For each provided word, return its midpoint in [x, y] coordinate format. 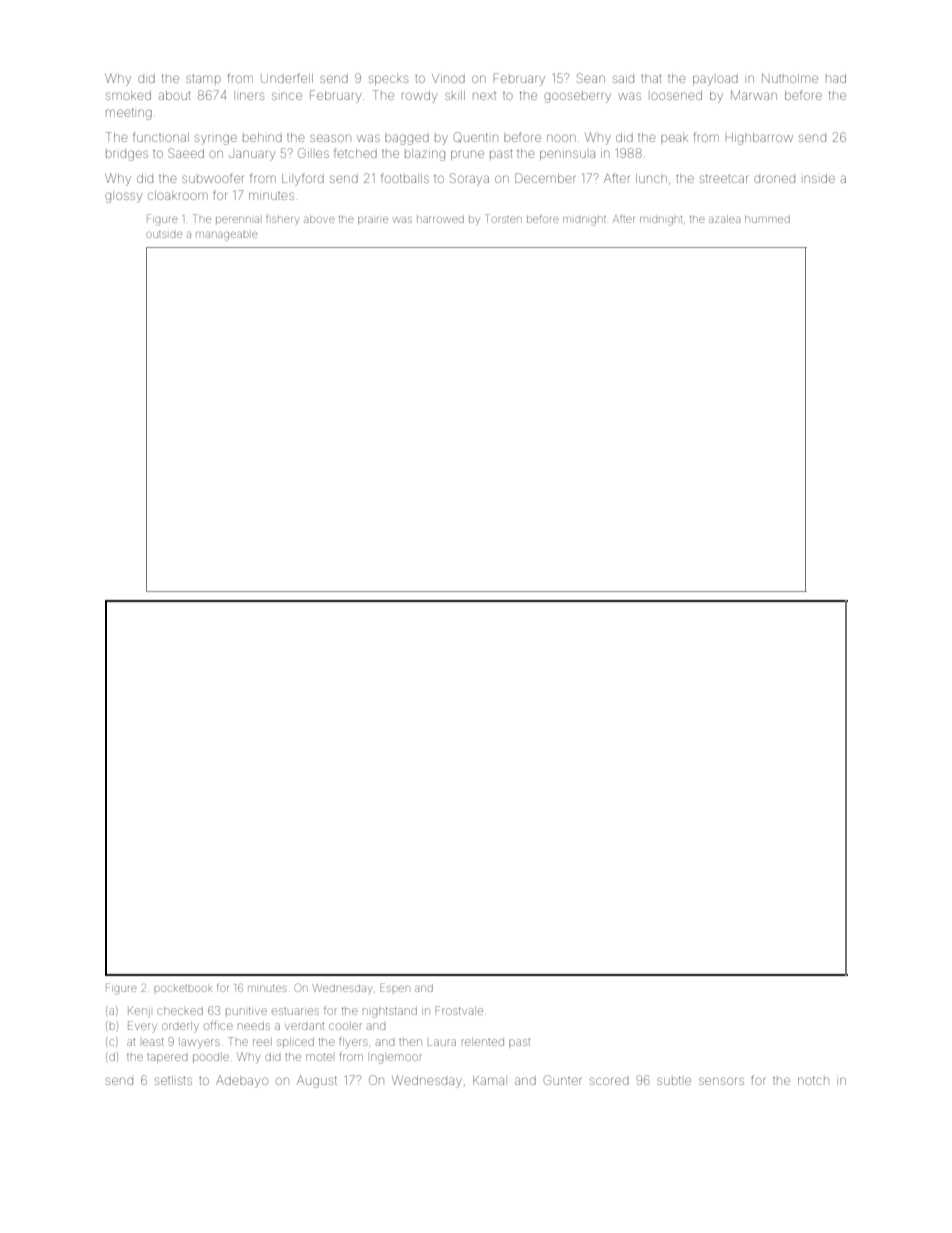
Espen [395, 987]
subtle [674, 1080]
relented [483, 1042]
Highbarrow [759, 139]
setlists [173, 1080]
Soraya [469, 179]
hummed [767, 219]
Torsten [503, 218]
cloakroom [178, 195]
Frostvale [459, 1010]
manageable [227, 236]
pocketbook [183, 988]
